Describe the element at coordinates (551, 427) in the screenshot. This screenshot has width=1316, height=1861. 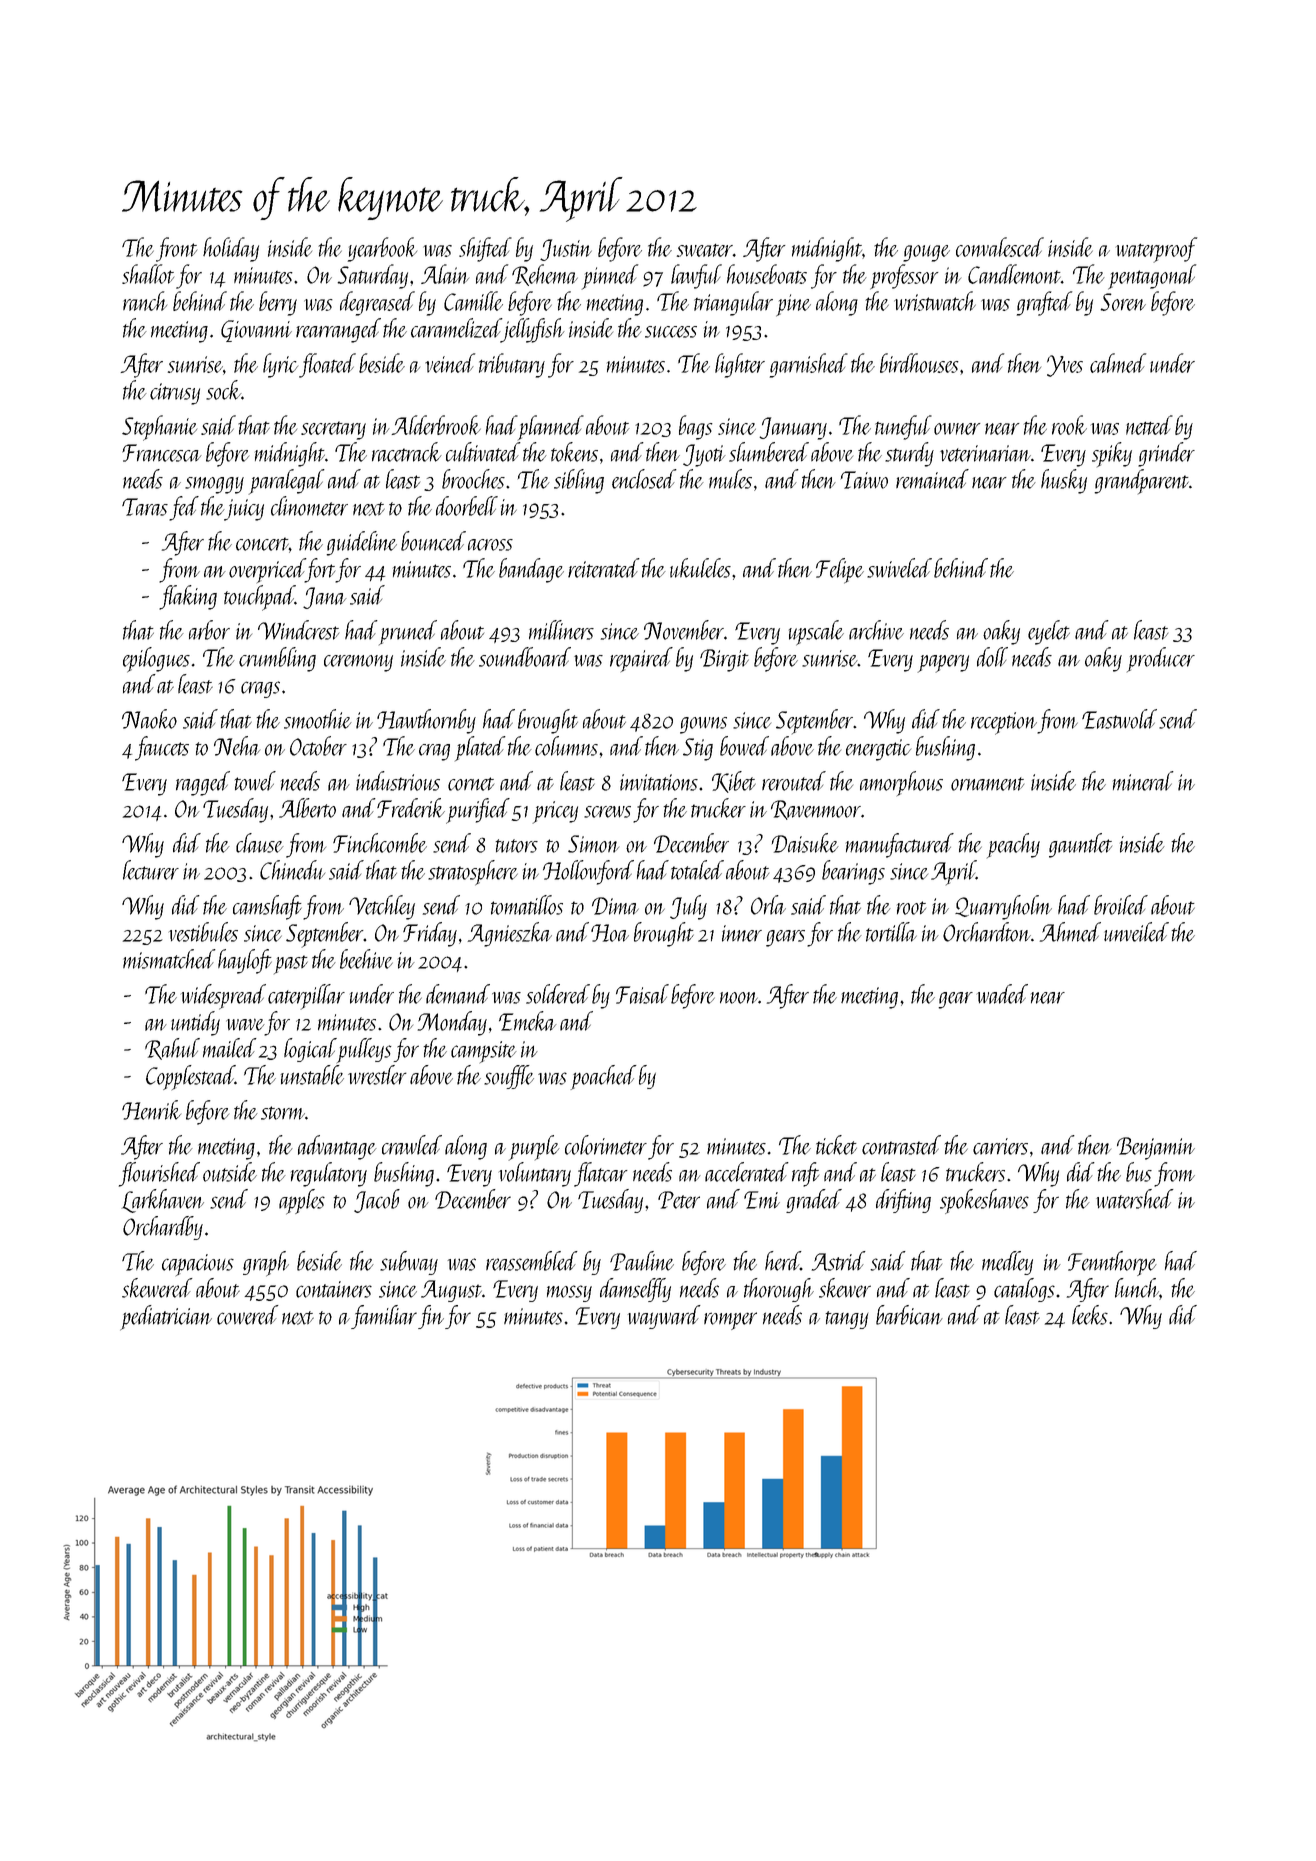
I see `planned` at that location.
